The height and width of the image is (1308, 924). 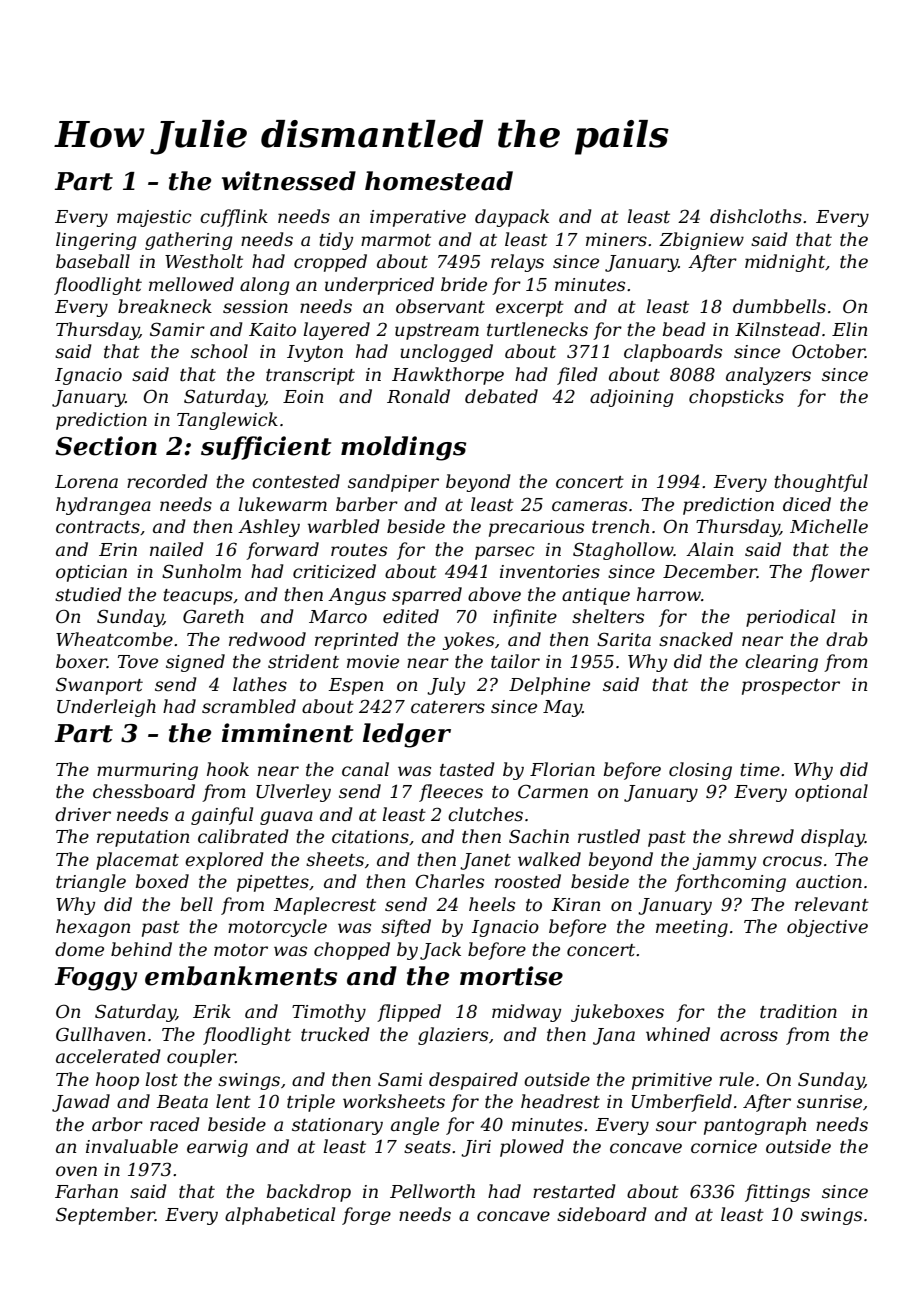 I want to click on majestic, so click(x=154, y=218).
